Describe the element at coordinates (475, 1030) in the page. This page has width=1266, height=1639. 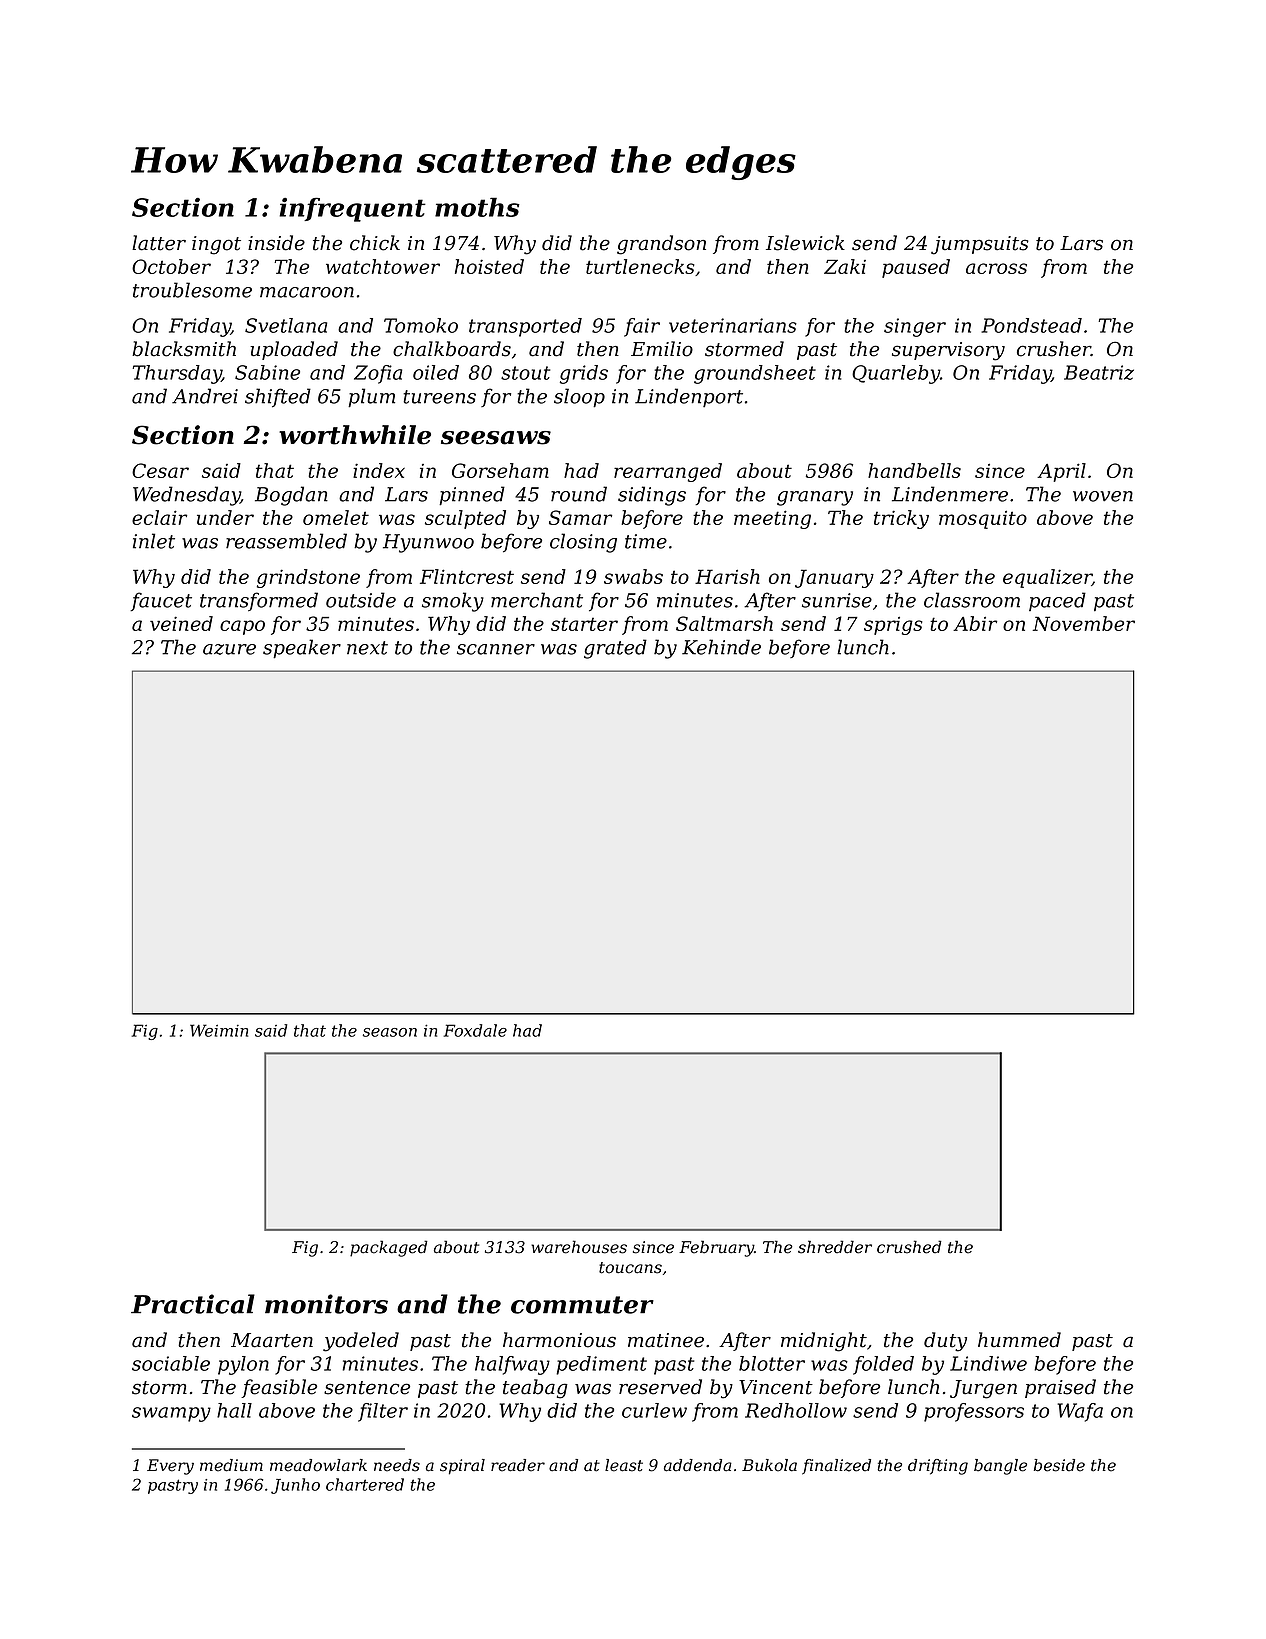
I see `Foxdale` at that location.
